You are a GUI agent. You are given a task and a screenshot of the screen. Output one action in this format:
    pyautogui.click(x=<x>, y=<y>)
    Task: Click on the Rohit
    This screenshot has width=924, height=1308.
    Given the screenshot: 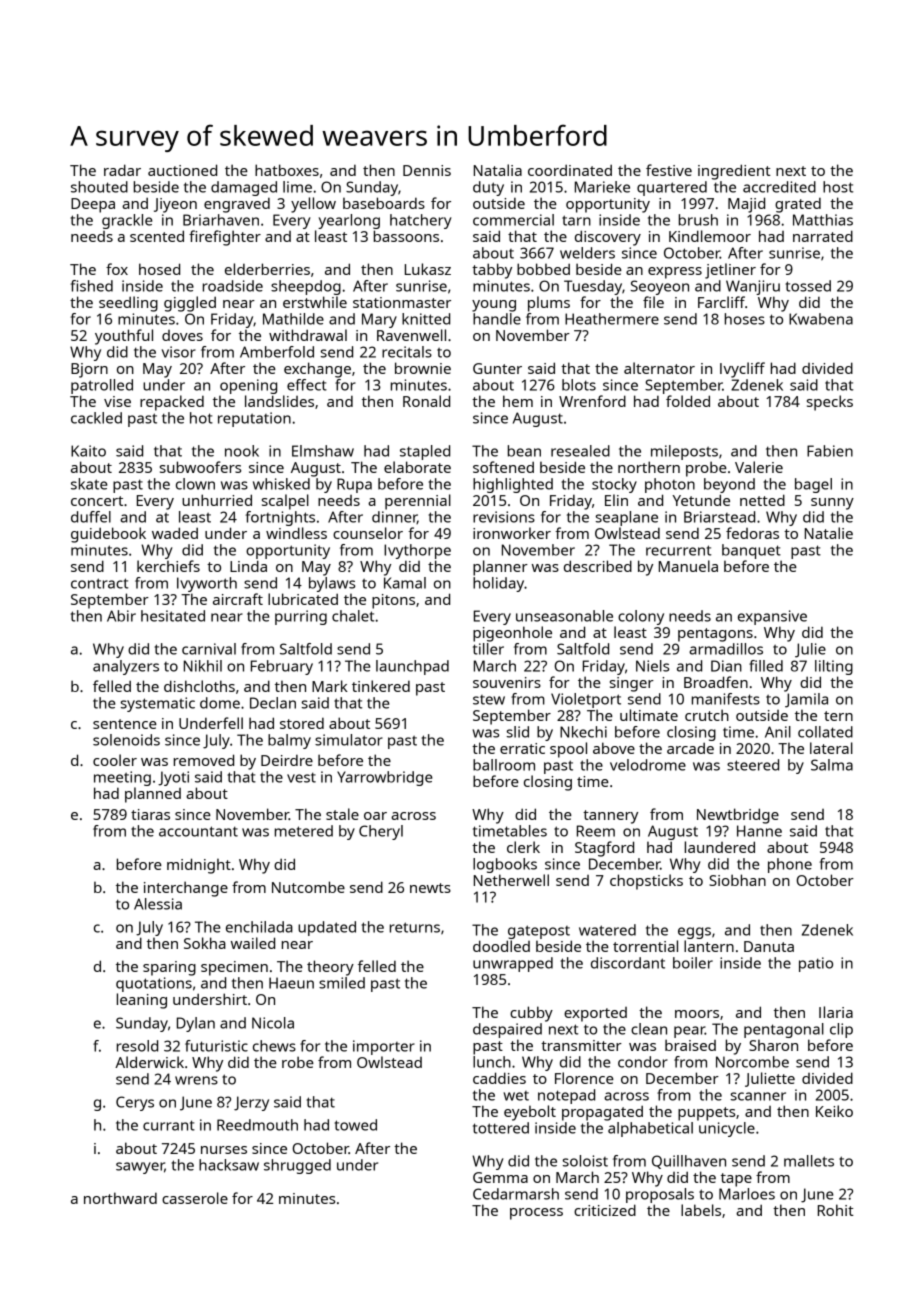 What is the action you would take?
    pyautogui.click(x=836, y=1210)
